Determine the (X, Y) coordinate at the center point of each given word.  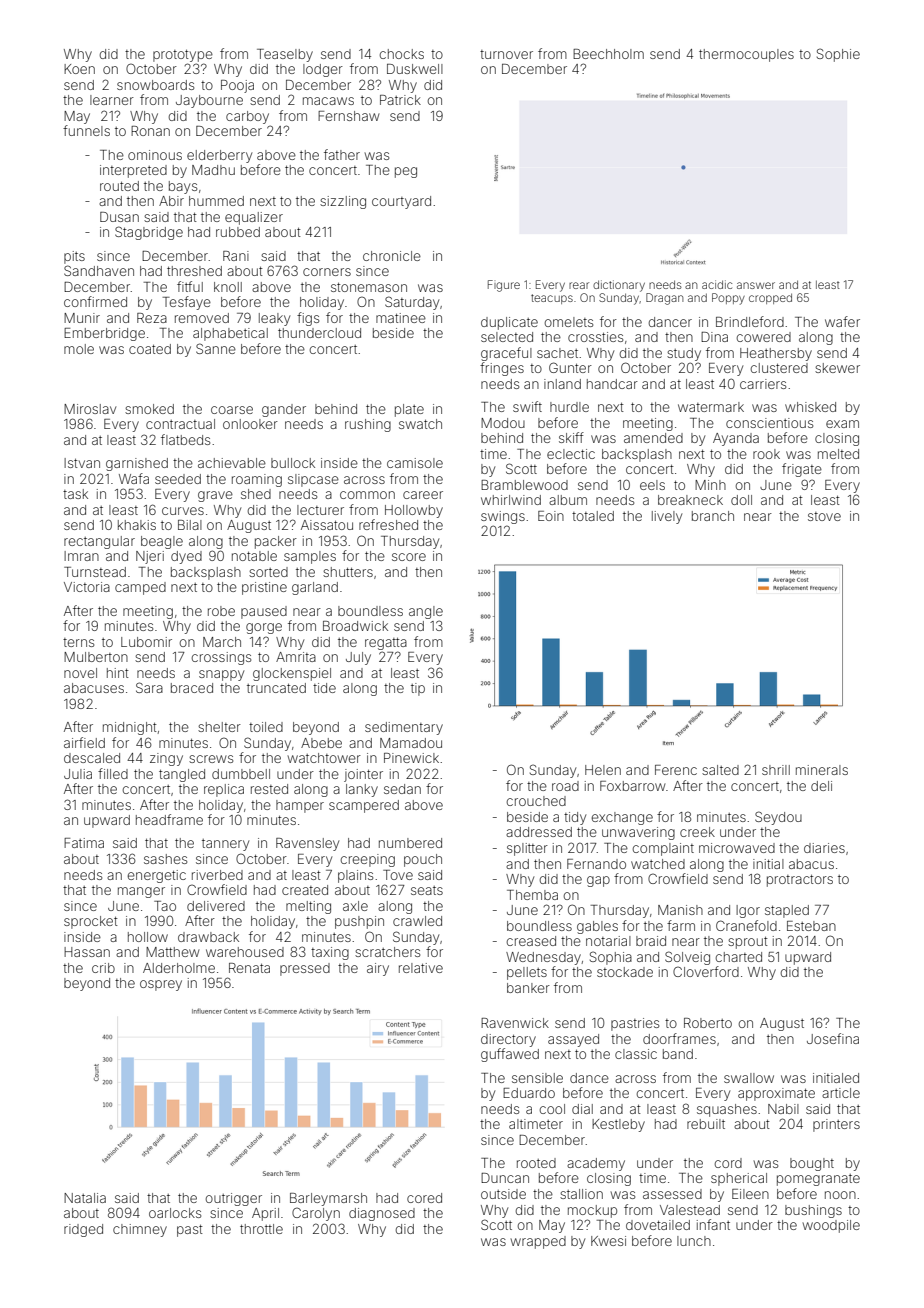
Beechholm (608, 54)
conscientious (769, 423)
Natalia (85, 1198)
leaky (274, 319)
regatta (386, 643)
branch (713, 516)
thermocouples (746, 55)
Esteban (811, 926)
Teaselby (285, 55)
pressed (305, 969)
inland (562, 384)
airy (378, 969)
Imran (81, 556)
